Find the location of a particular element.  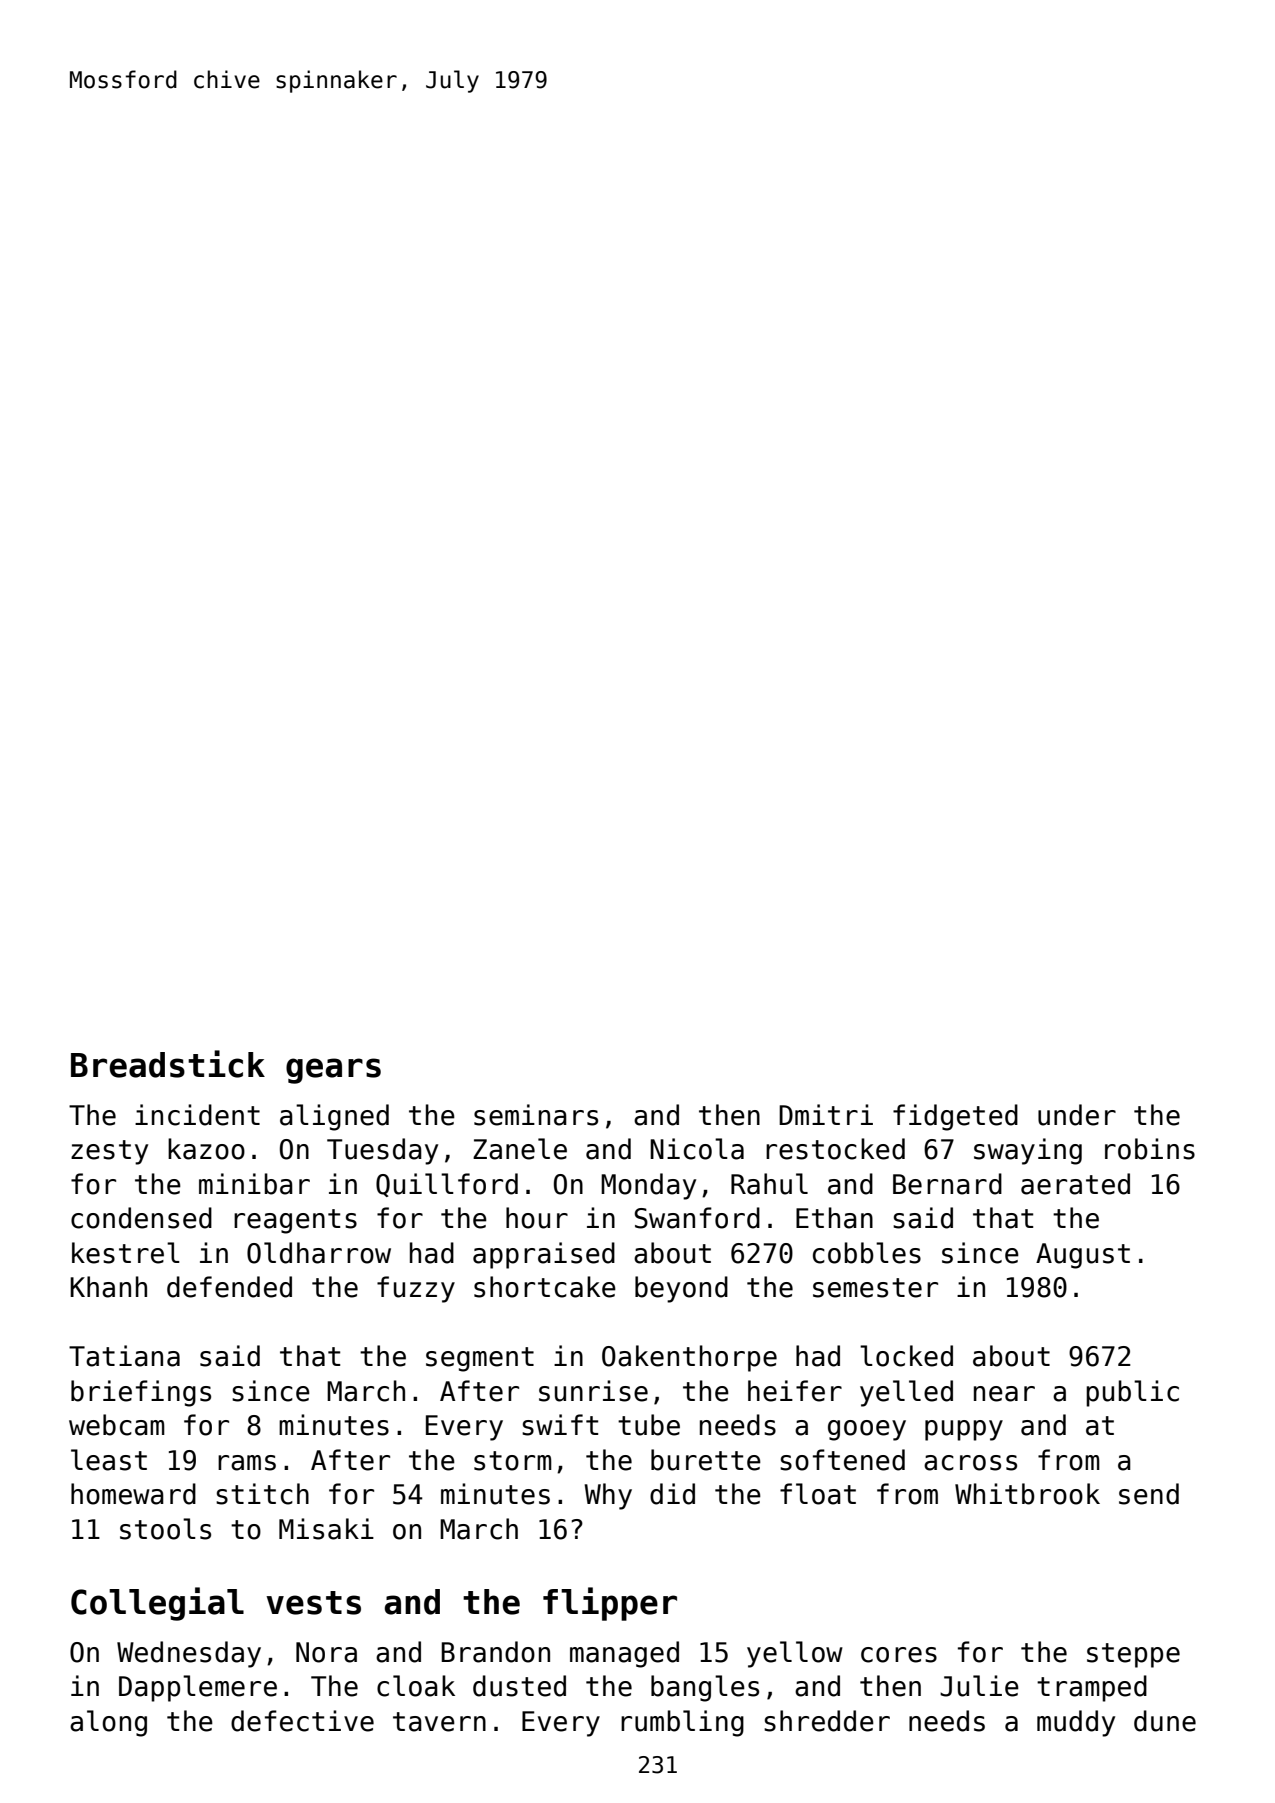

Wednesday is located at coordinates (189, 1654).
